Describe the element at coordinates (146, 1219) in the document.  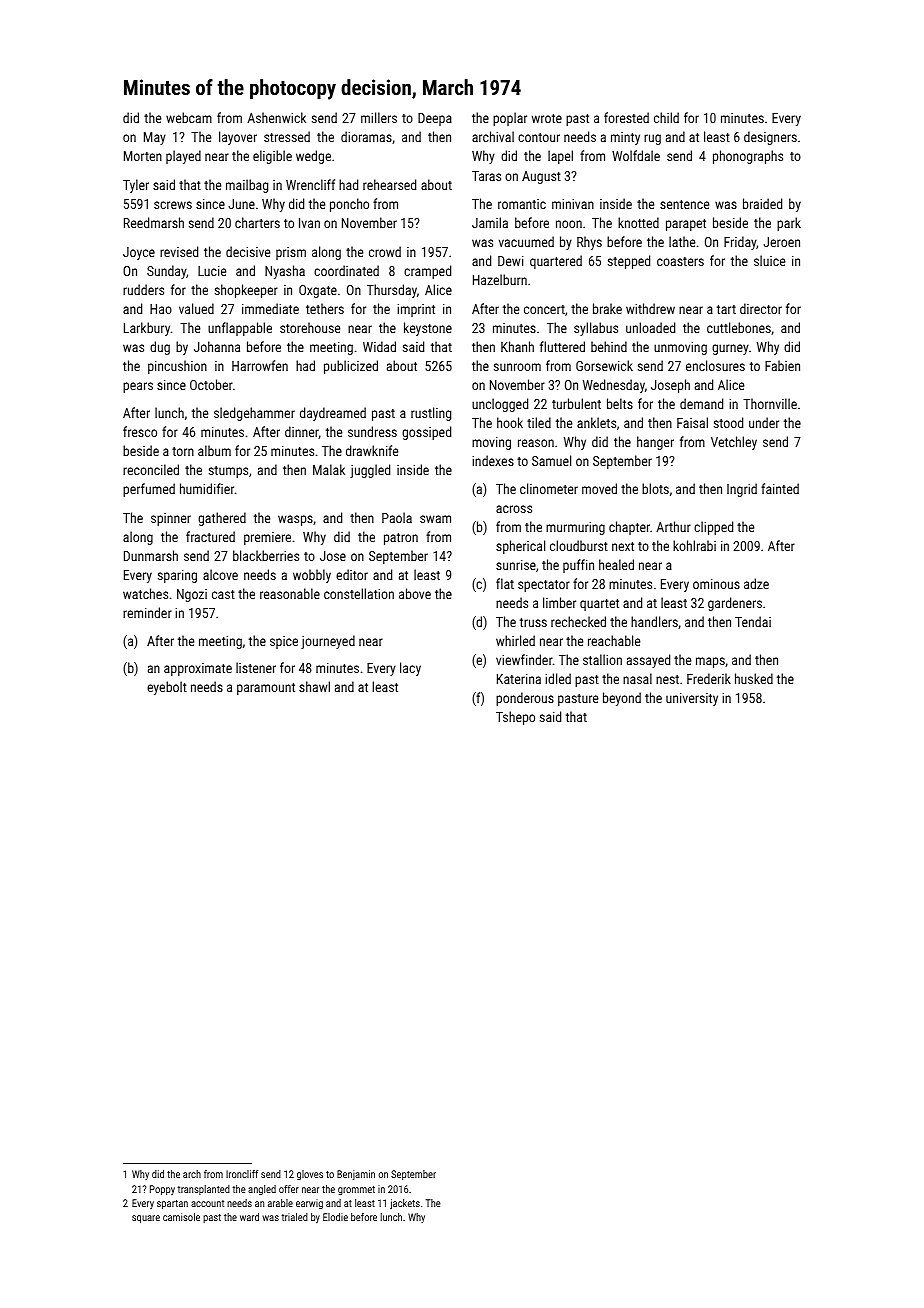
I see `square` at that location.
